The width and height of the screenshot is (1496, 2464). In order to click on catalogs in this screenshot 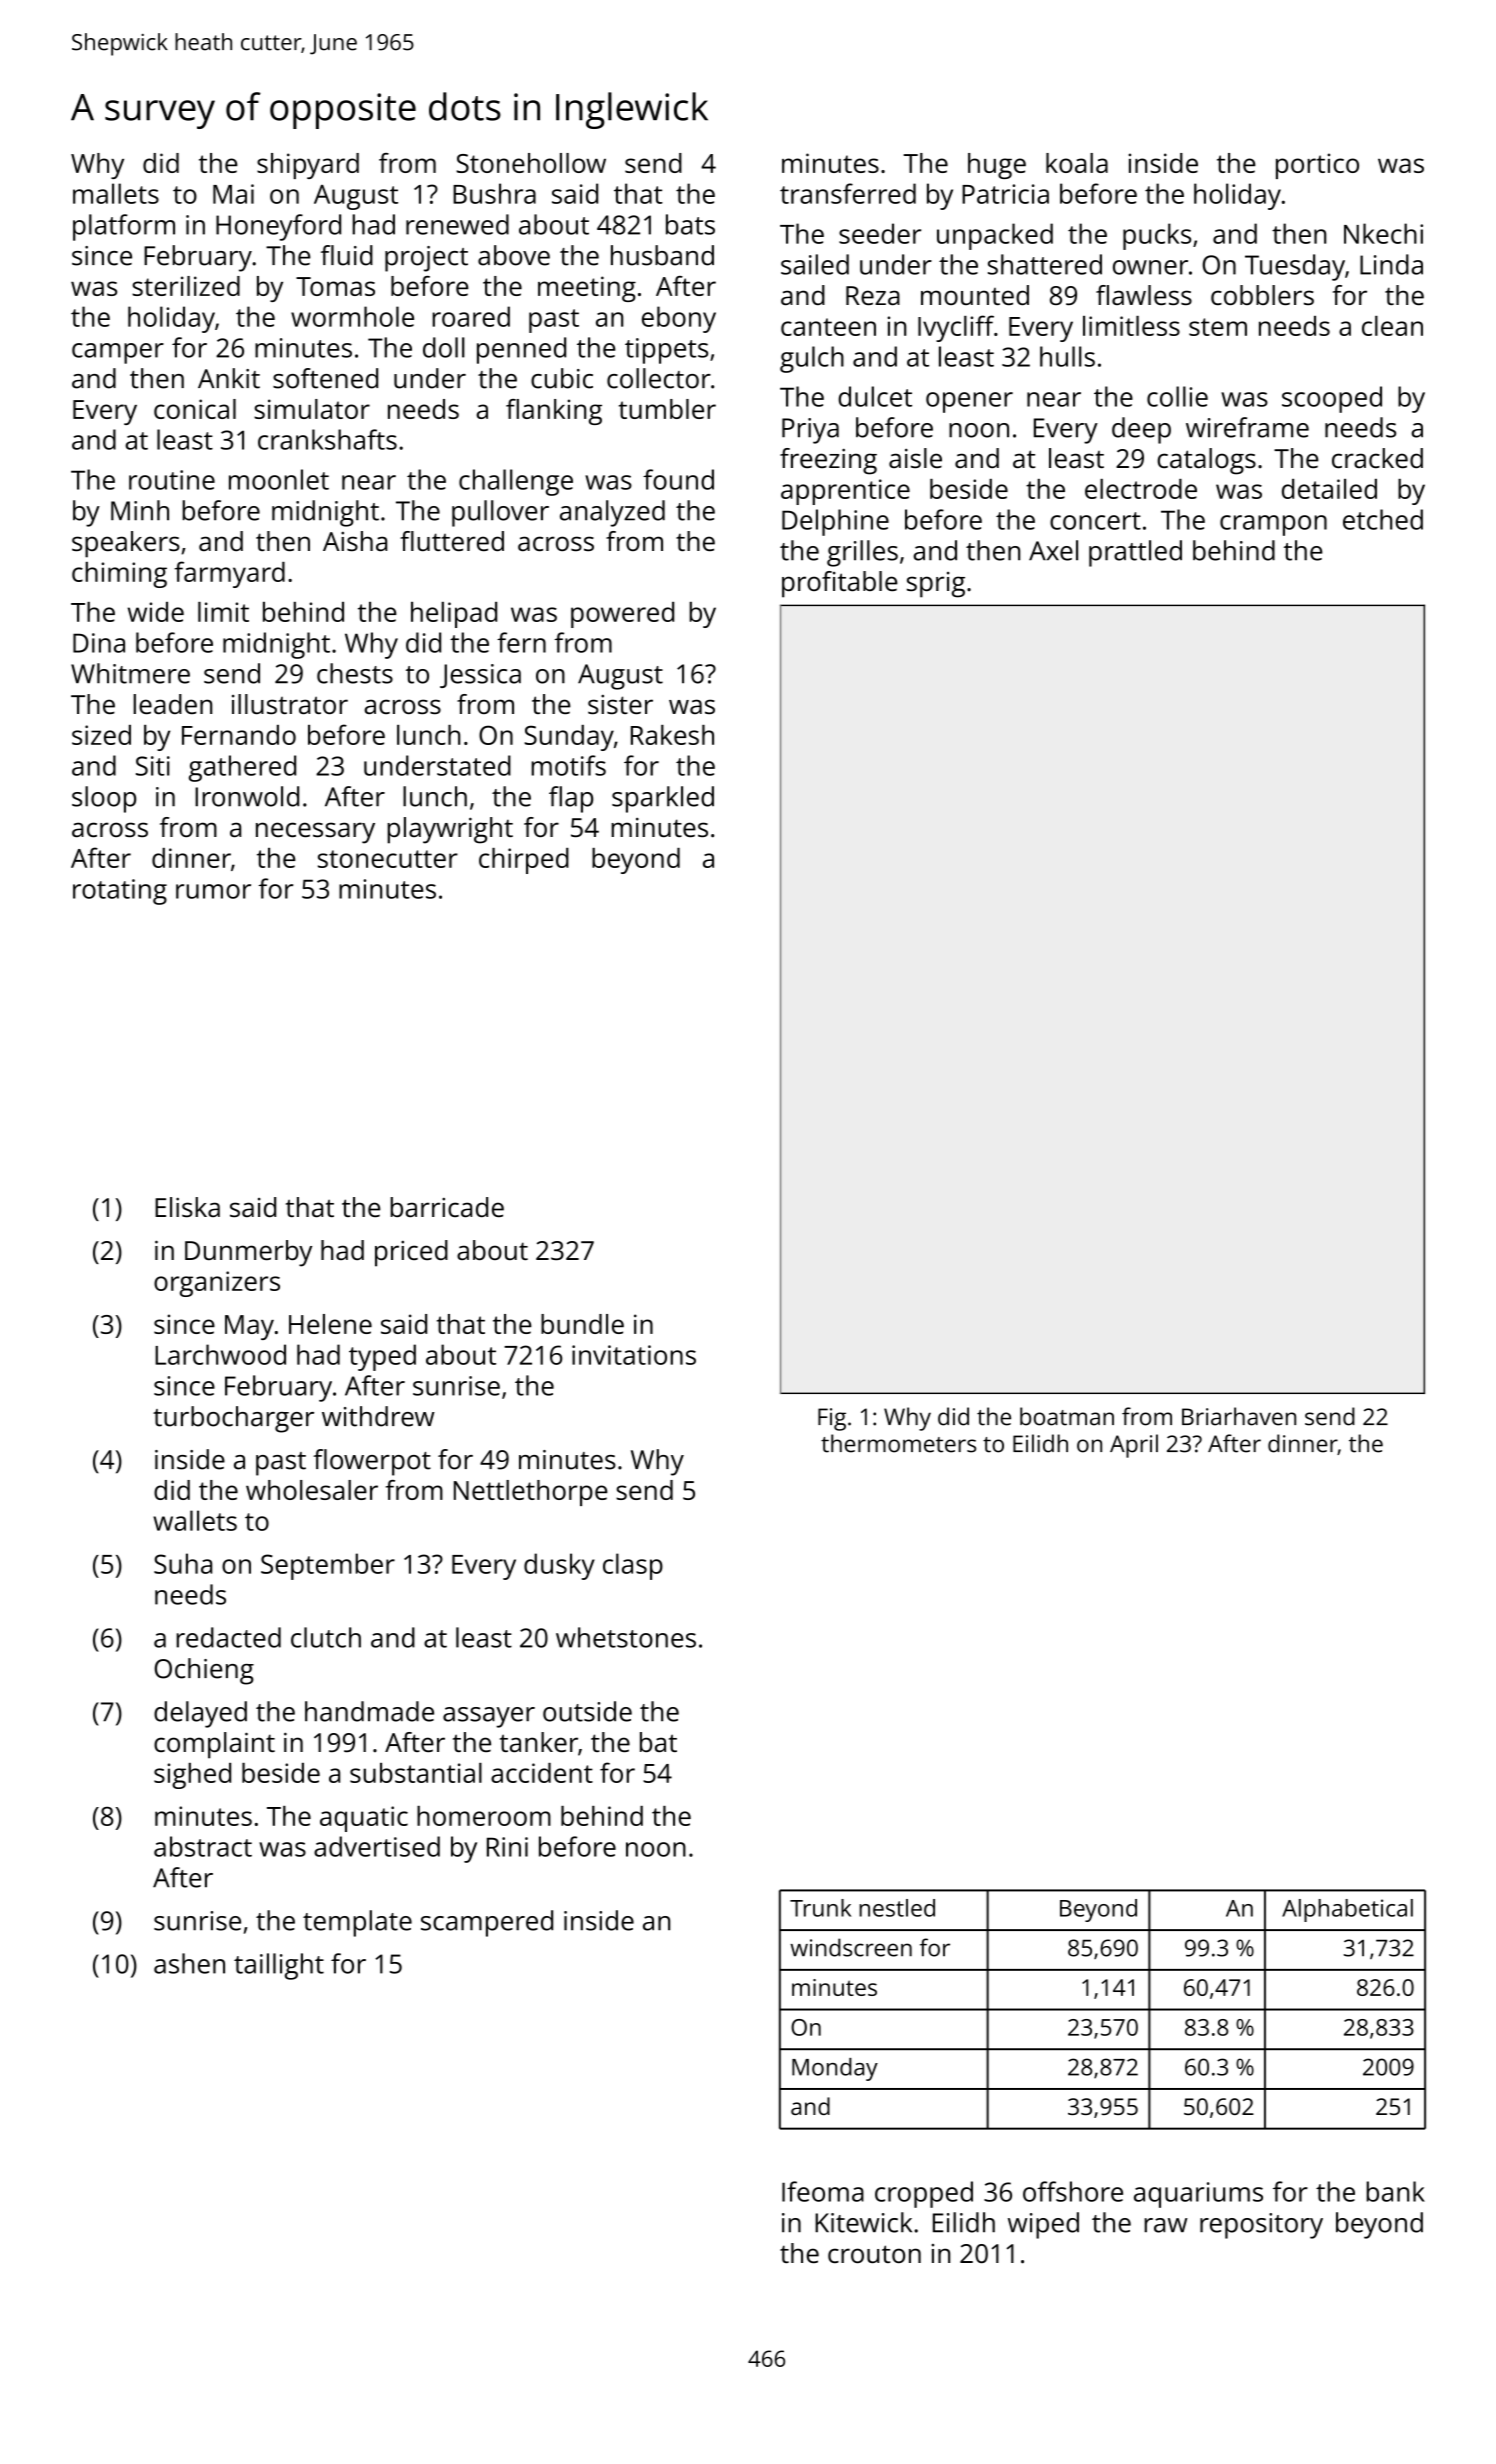, I will do `click(1206, 461)`.
